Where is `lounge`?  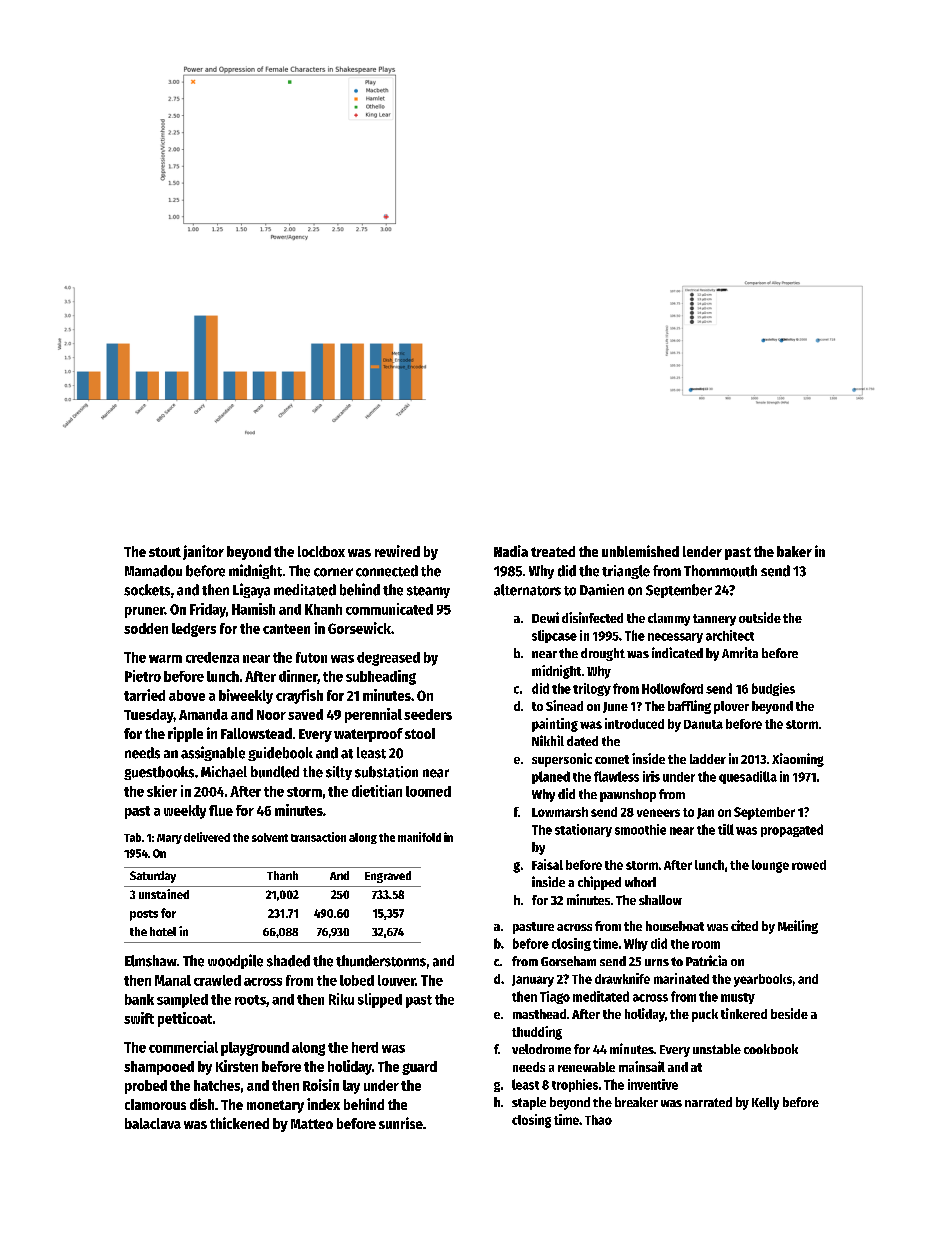
lounge is located at coordinates (770, 866).
